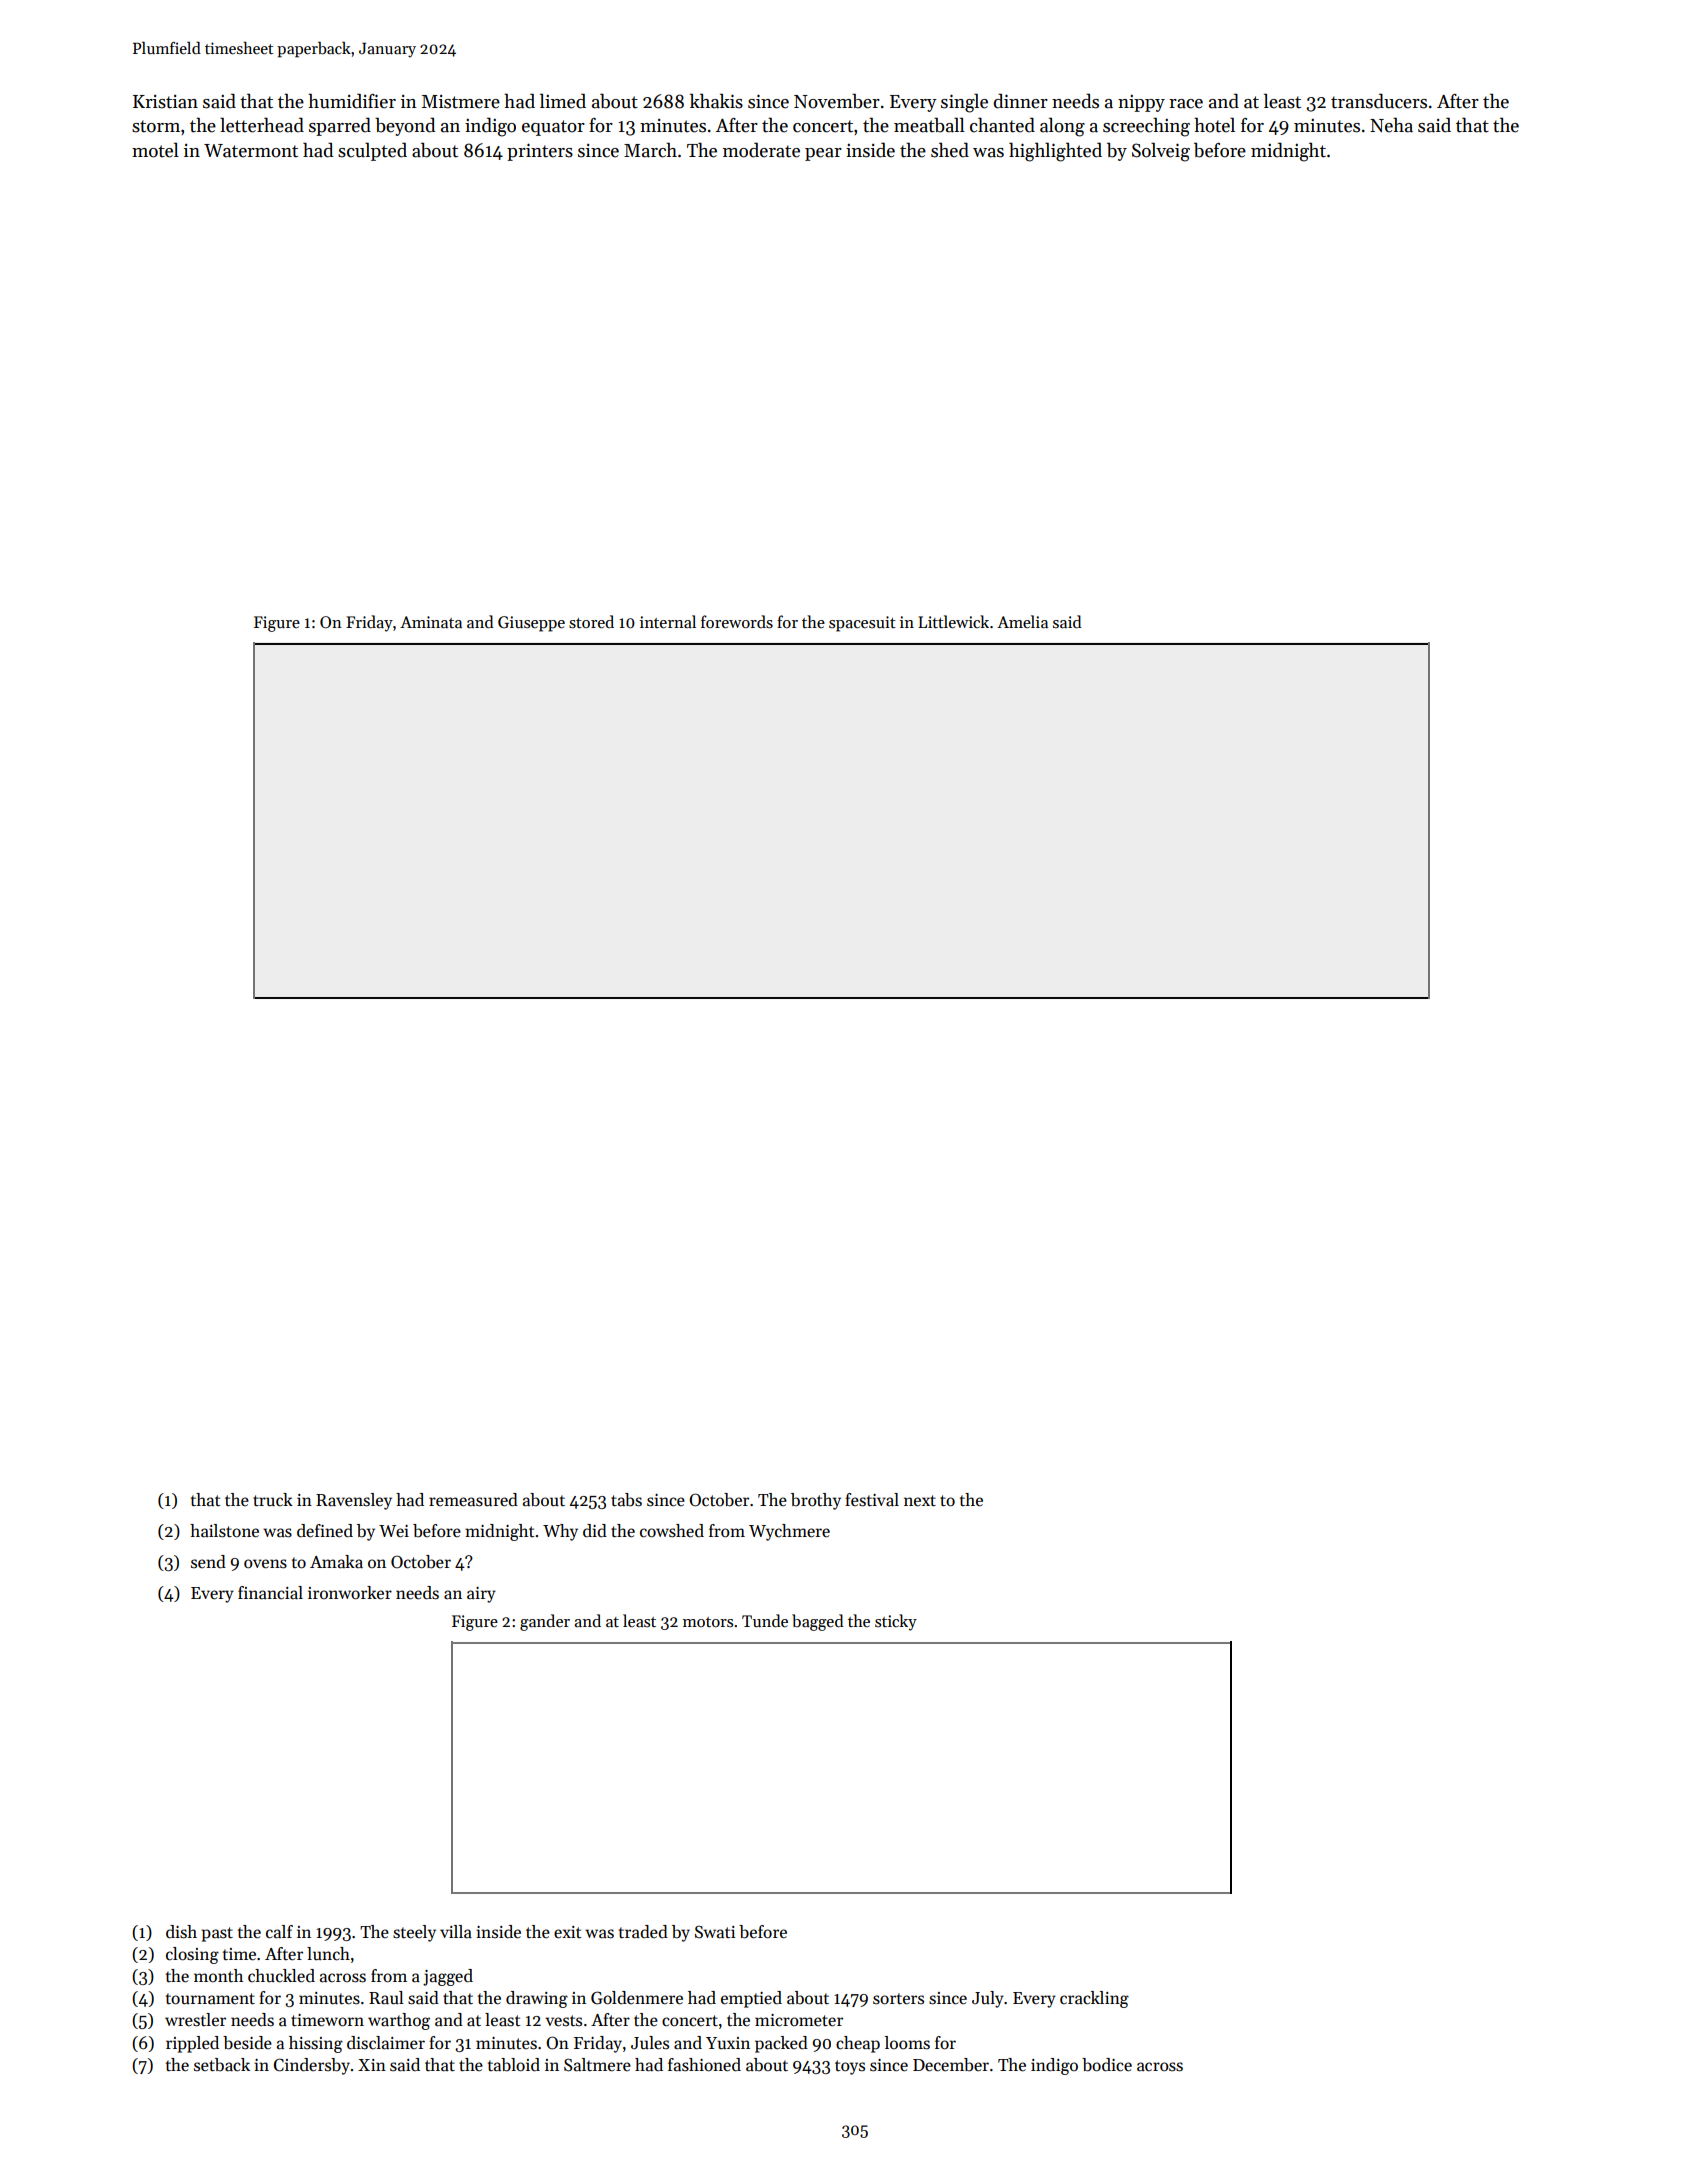  I want to click on Aminata, so click(431, 622).
